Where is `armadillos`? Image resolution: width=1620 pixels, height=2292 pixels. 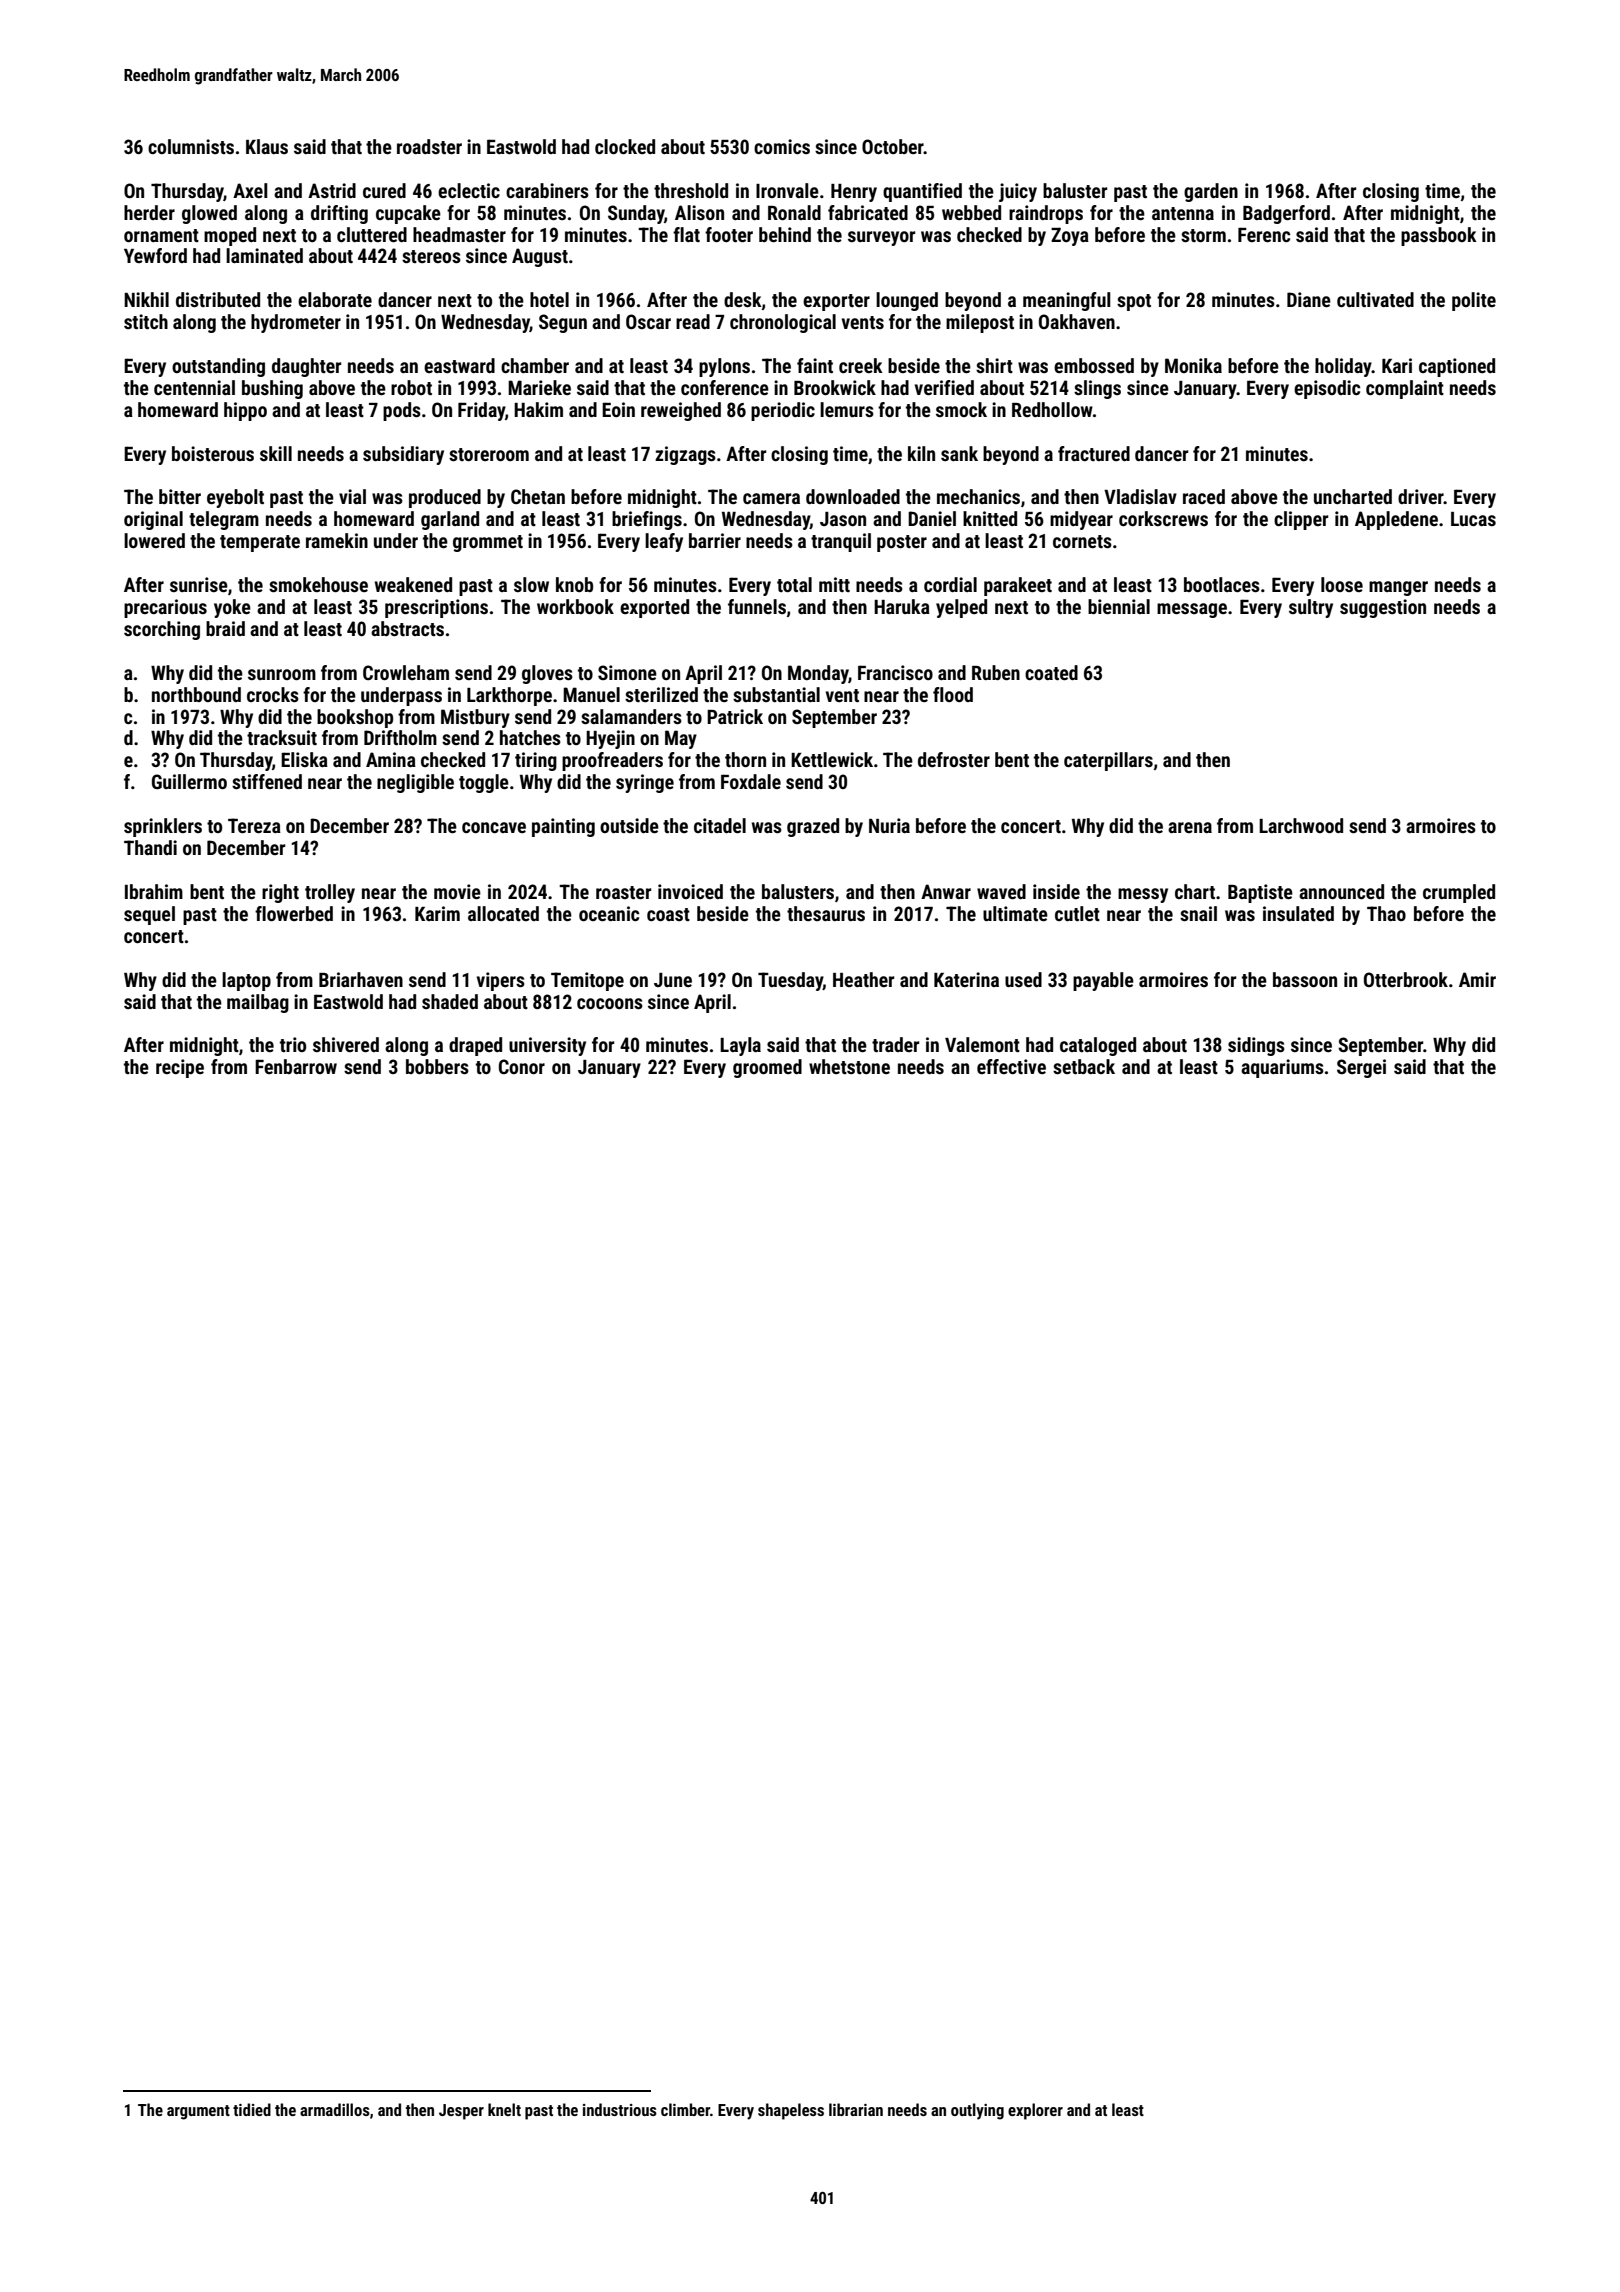
armadillos is located at coordinates (335, 2109).
